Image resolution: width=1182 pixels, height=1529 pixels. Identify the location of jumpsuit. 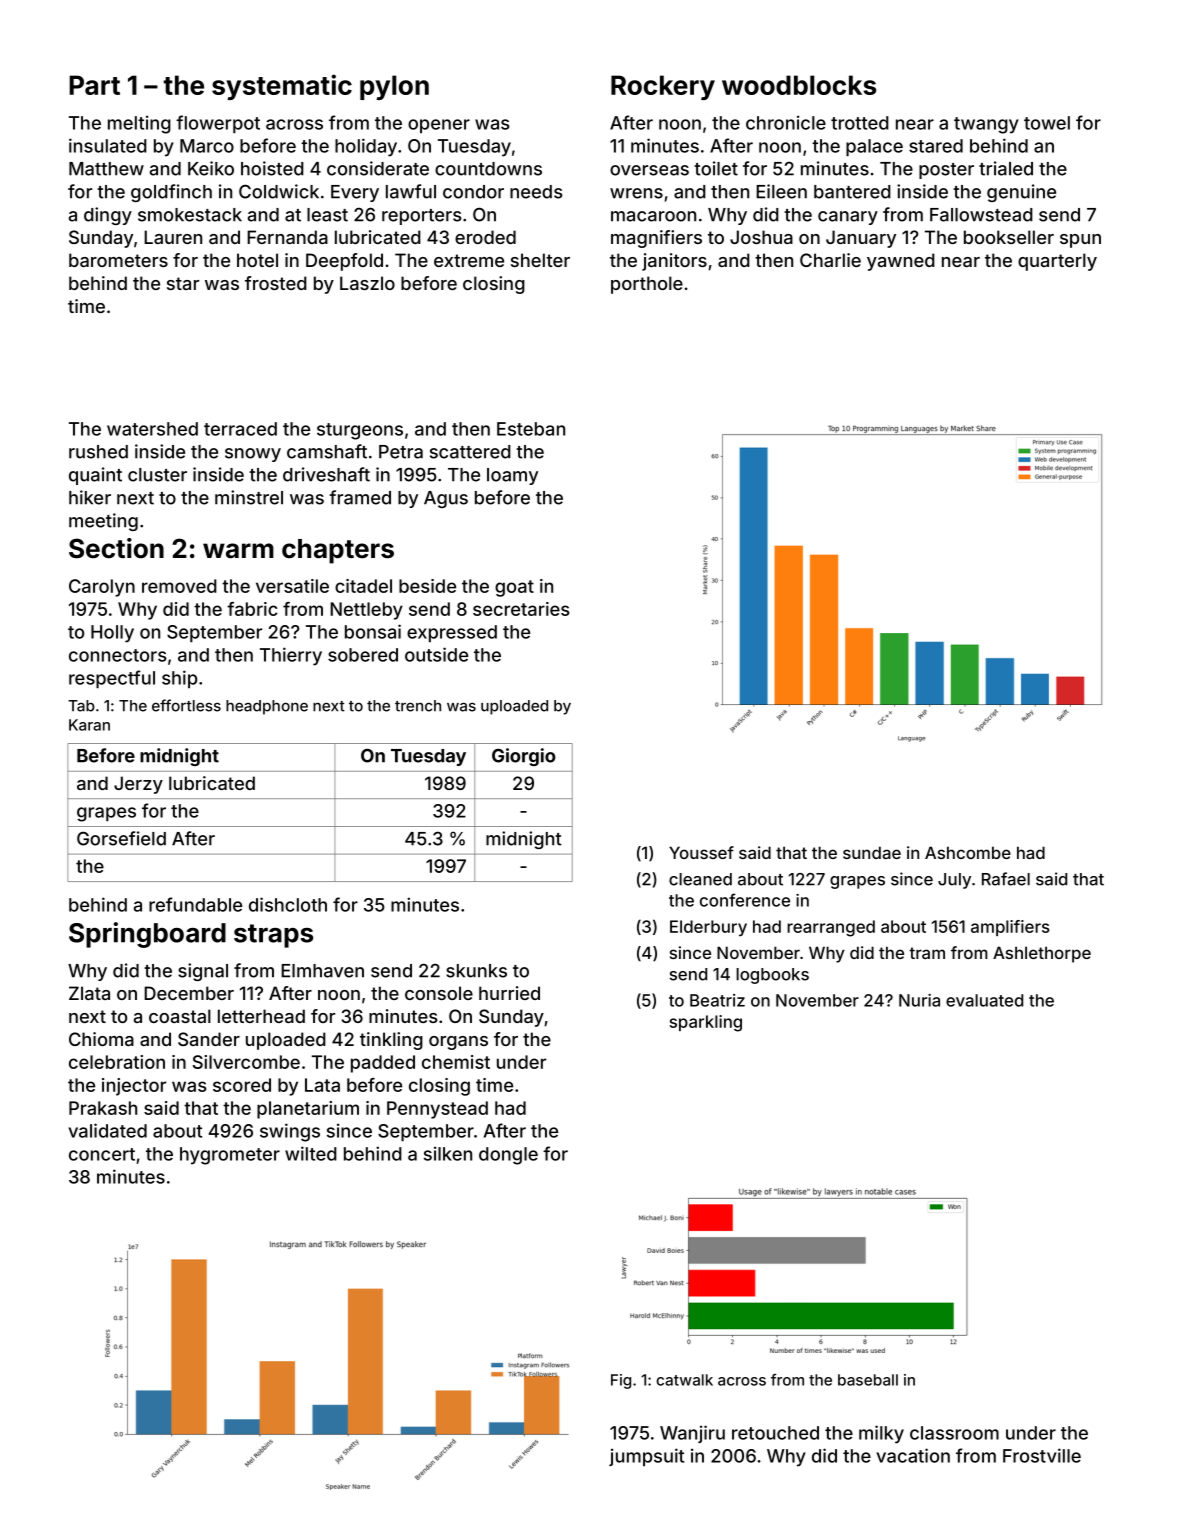
(646, 1457).
